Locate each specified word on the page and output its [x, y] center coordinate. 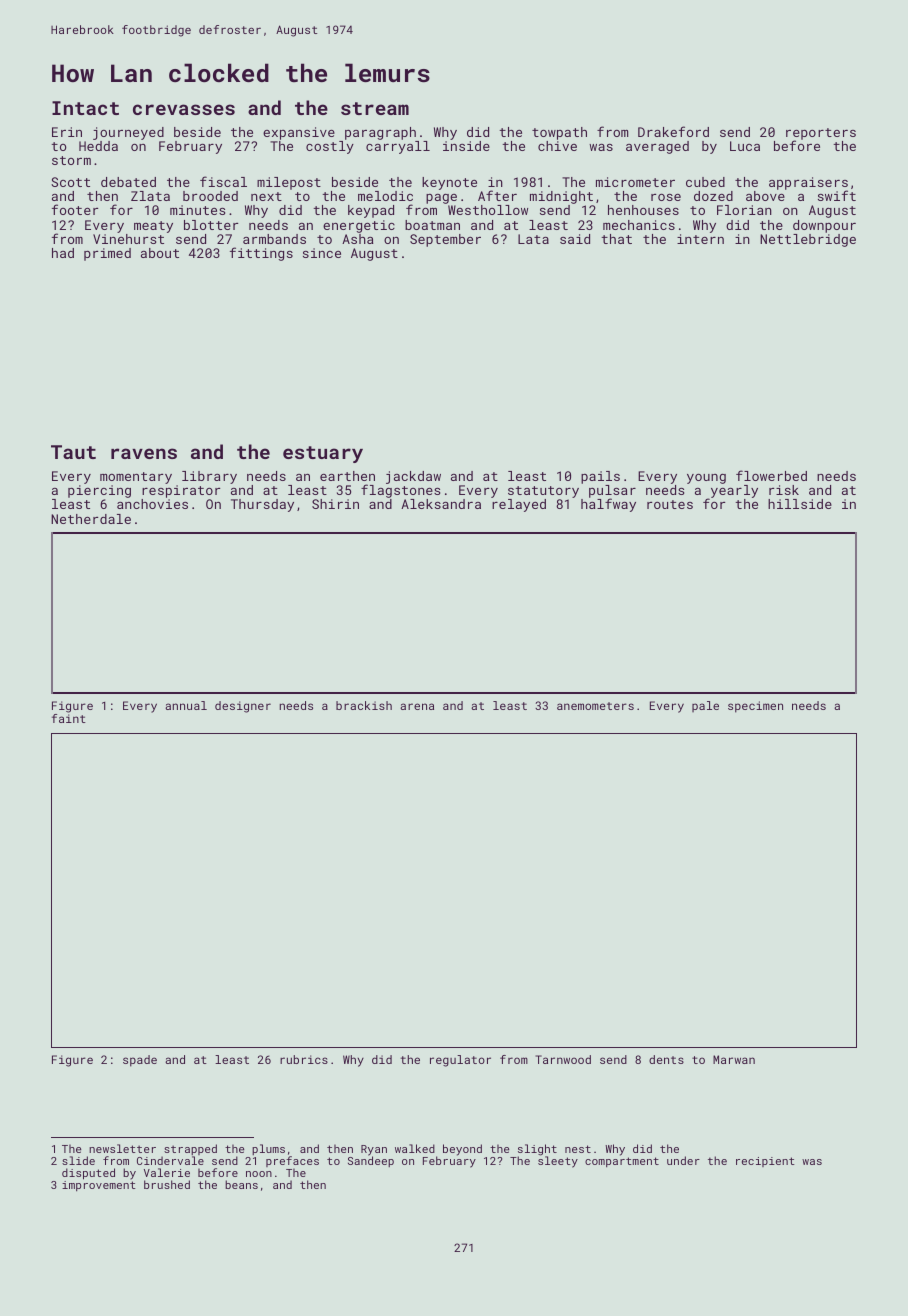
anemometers [595, 706]
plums [268, 1149]
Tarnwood [563, 1059]
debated [128, 182]
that [616, 239]
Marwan [734, 1059]
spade [140, 1061]
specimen [755, 707]
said [575, 239]
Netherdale [91, 519]
